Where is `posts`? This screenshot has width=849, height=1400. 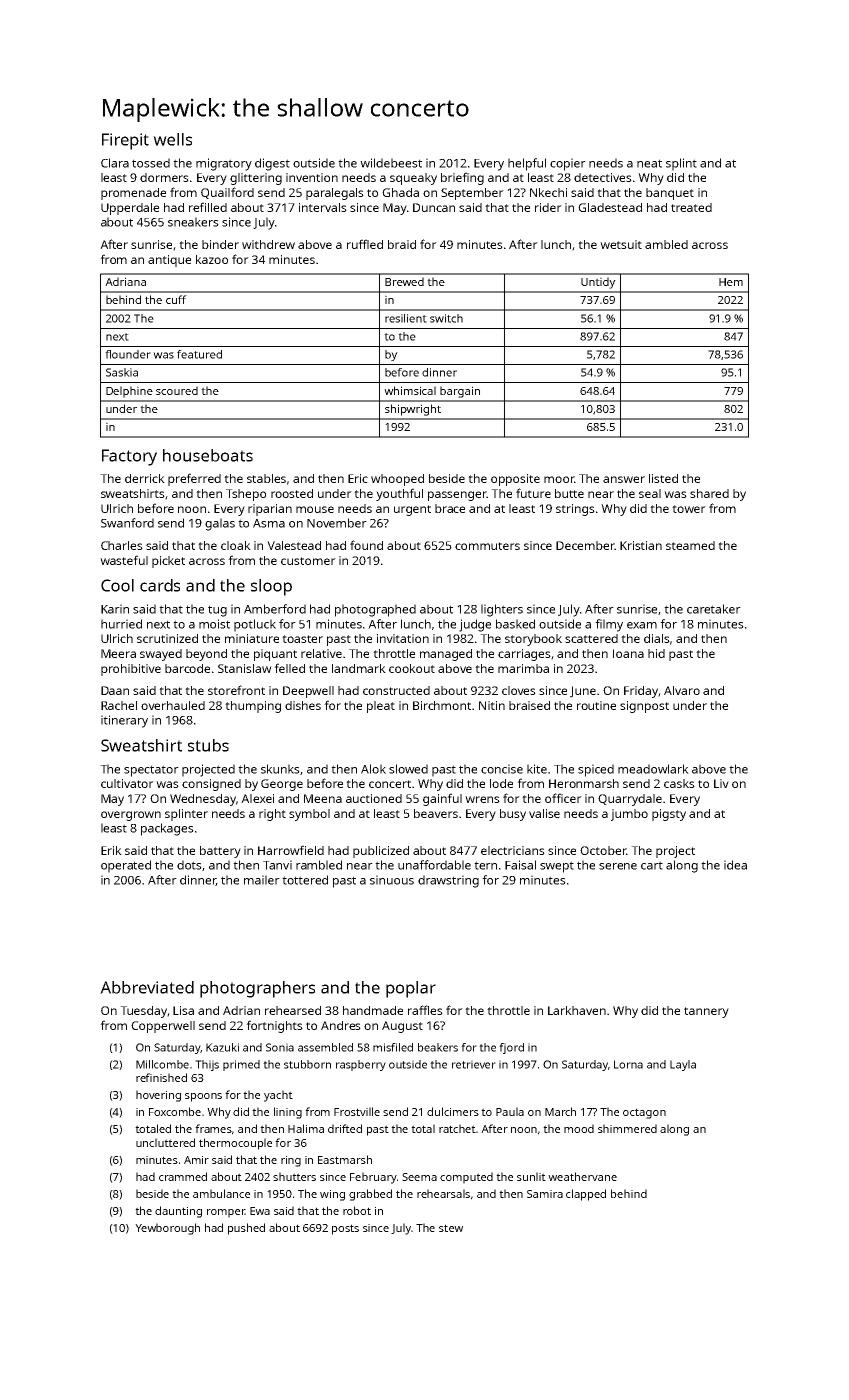
posts is located at coordinates (345, 1229).
